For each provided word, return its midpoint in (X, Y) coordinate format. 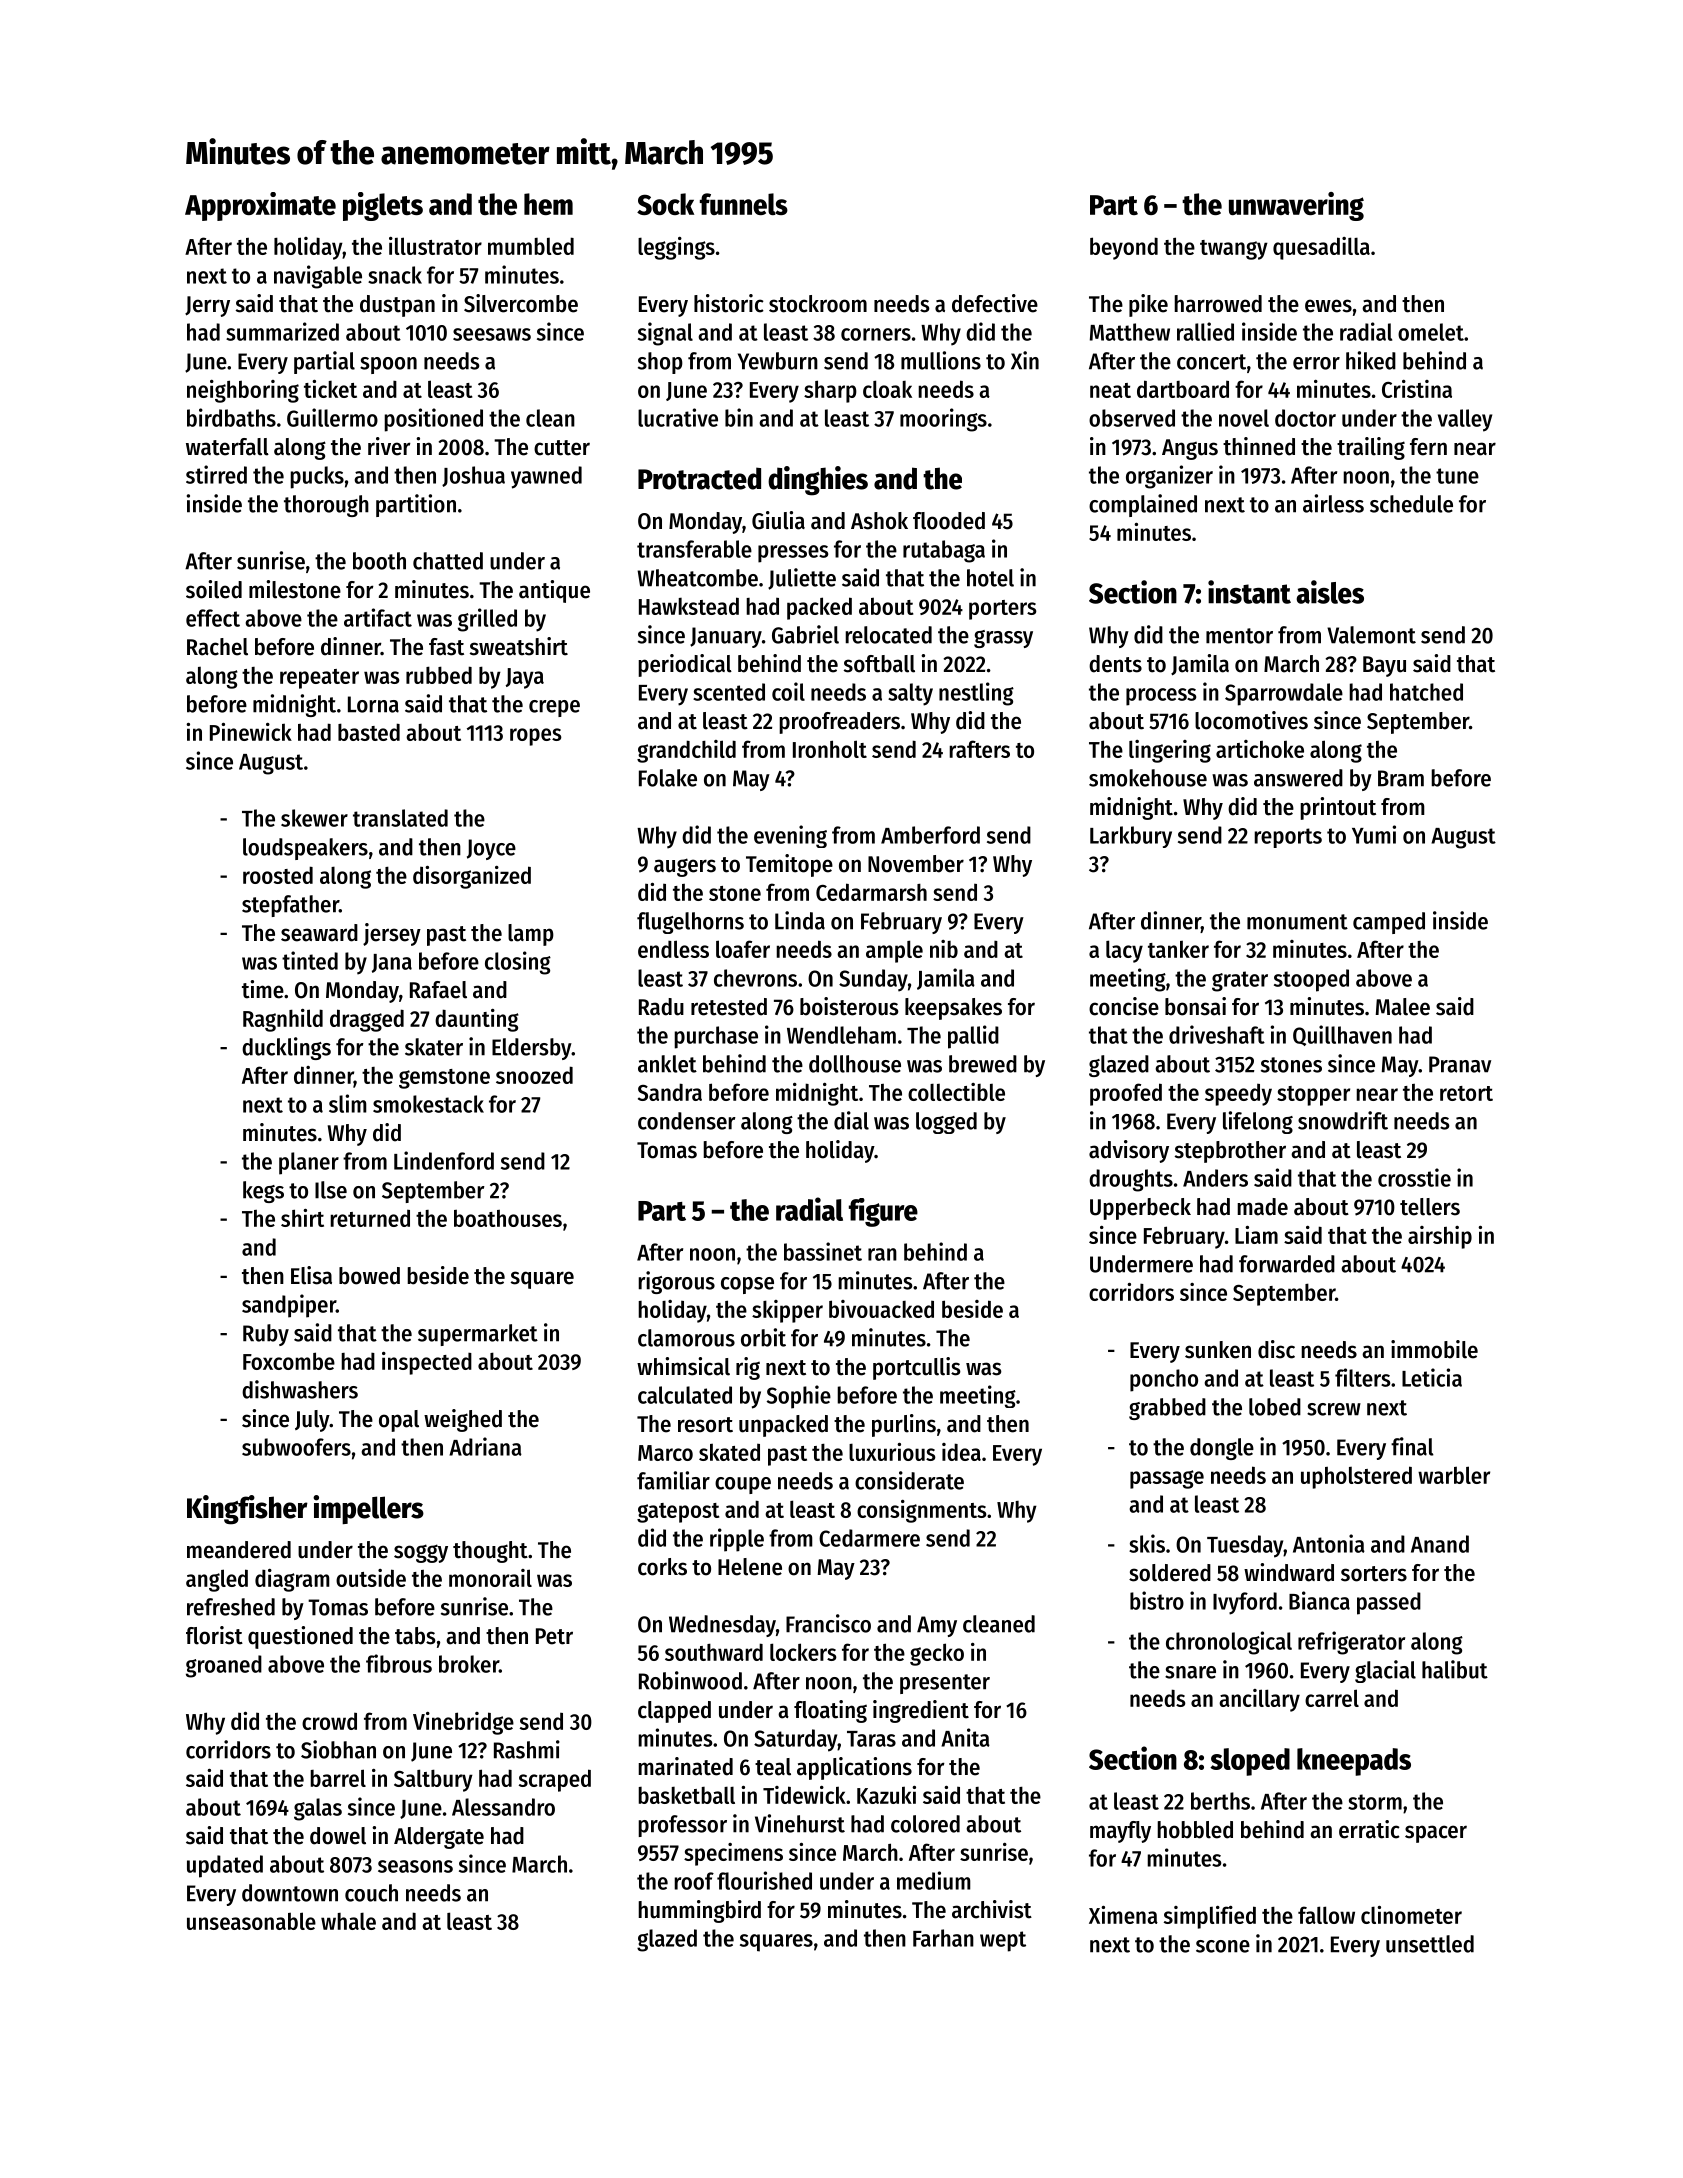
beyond (1124, 248)
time (263, 989)
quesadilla (1321, 248)
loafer (743, 949)
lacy (1124, 951)
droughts (1131, 1180)
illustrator (435, 246)
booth (379, 561)
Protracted (699, 478)
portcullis (917, 1368)
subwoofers (296, 1447)
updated (225, 1866)
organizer (1169, 477)
